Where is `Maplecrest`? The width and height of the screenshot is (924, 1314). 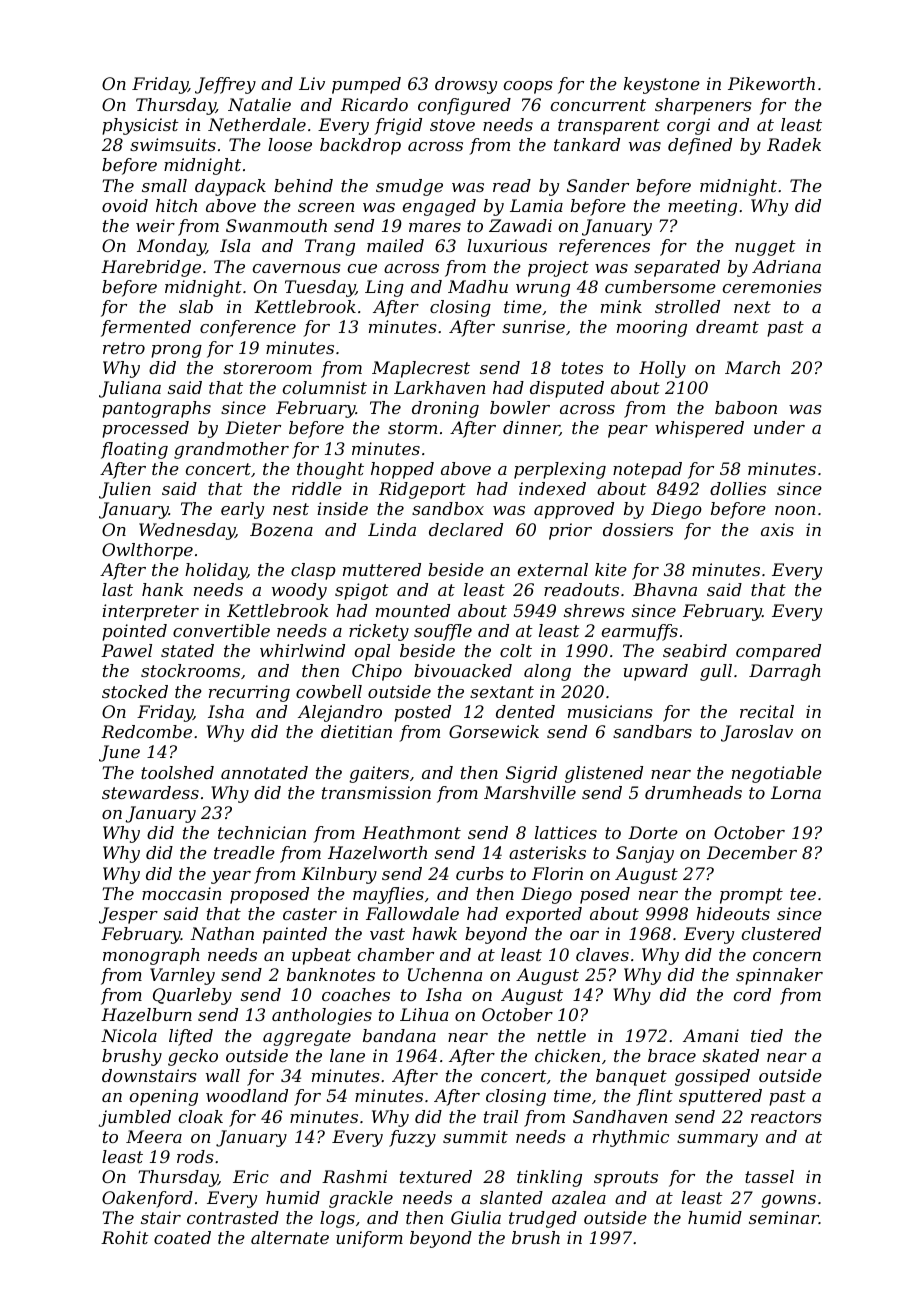 Maplecrest is located at coordinates (421, 369).
